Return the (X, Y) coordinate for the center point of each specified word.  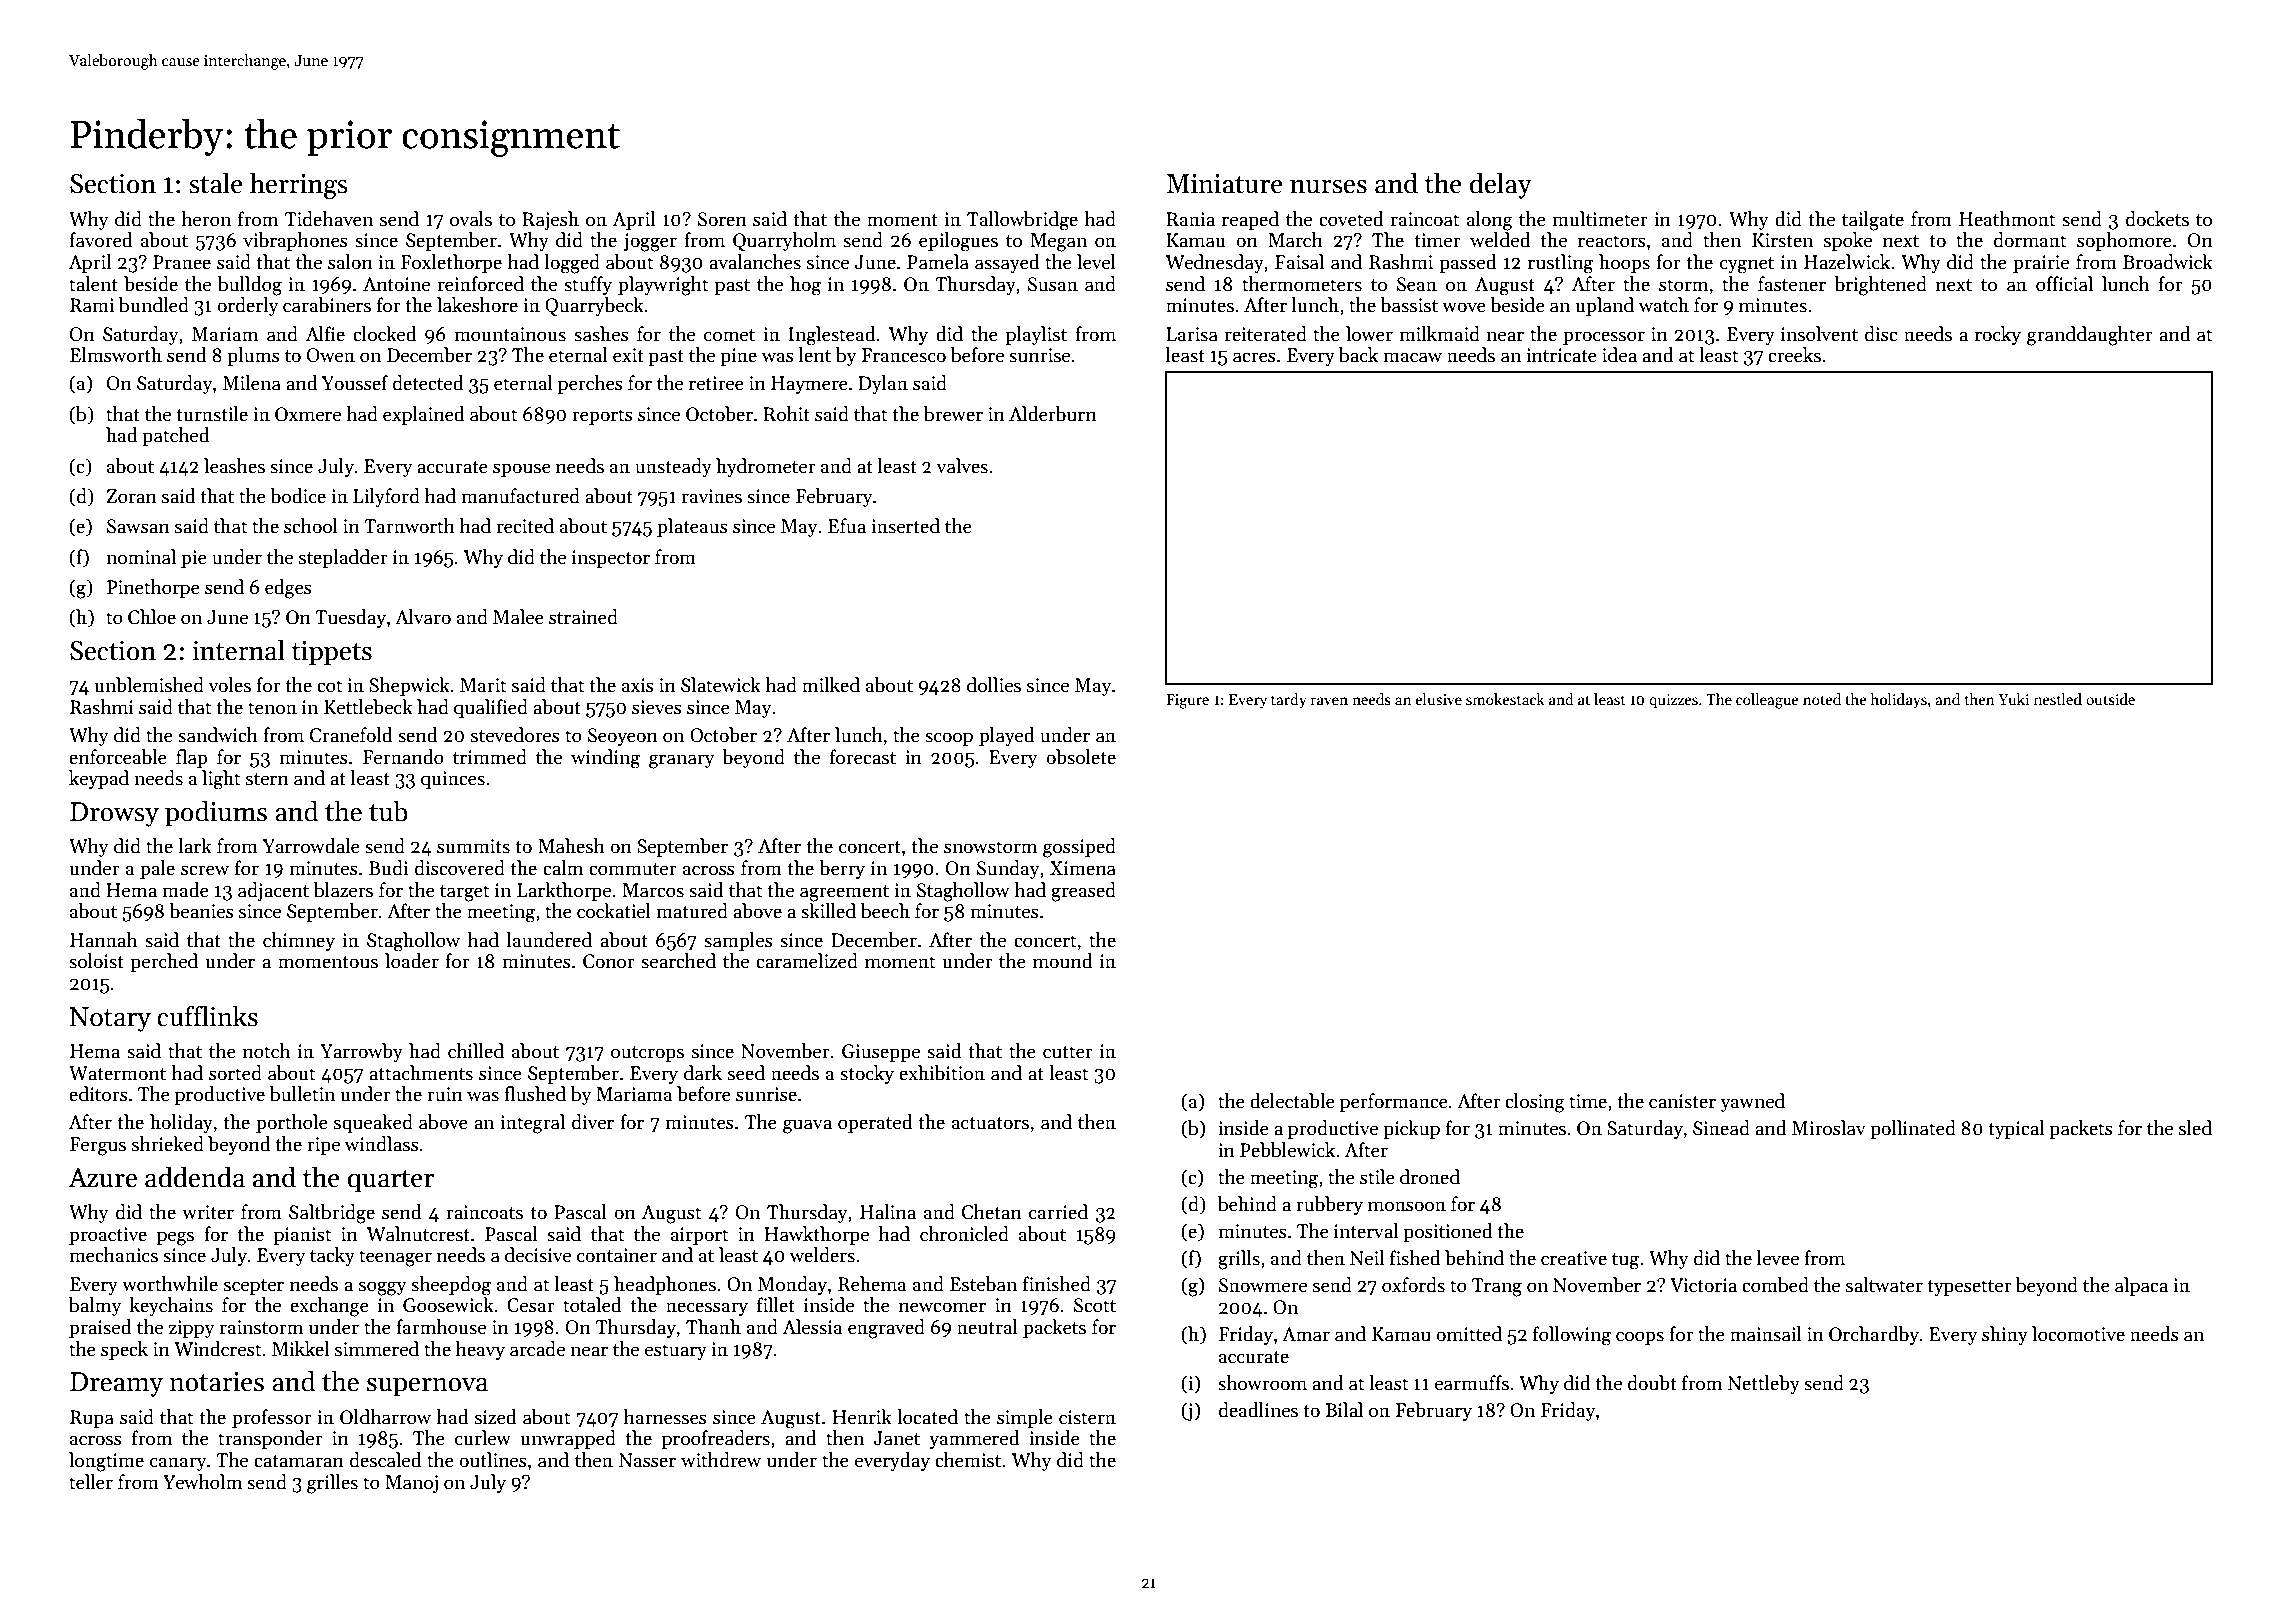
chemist (968, 1460)
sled (2195, 1128)
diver (593, 1122)
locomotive (2078, 1334)
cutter (1068, 1052)
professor (272, 1418)
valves (962, 466)
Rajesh (550, 220)
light (221, 780)
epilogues (958, 242)
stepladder (343, 558)
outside (2110, 699)
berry (842, 869)
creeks (1794, 355)
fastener (1792, 284)
